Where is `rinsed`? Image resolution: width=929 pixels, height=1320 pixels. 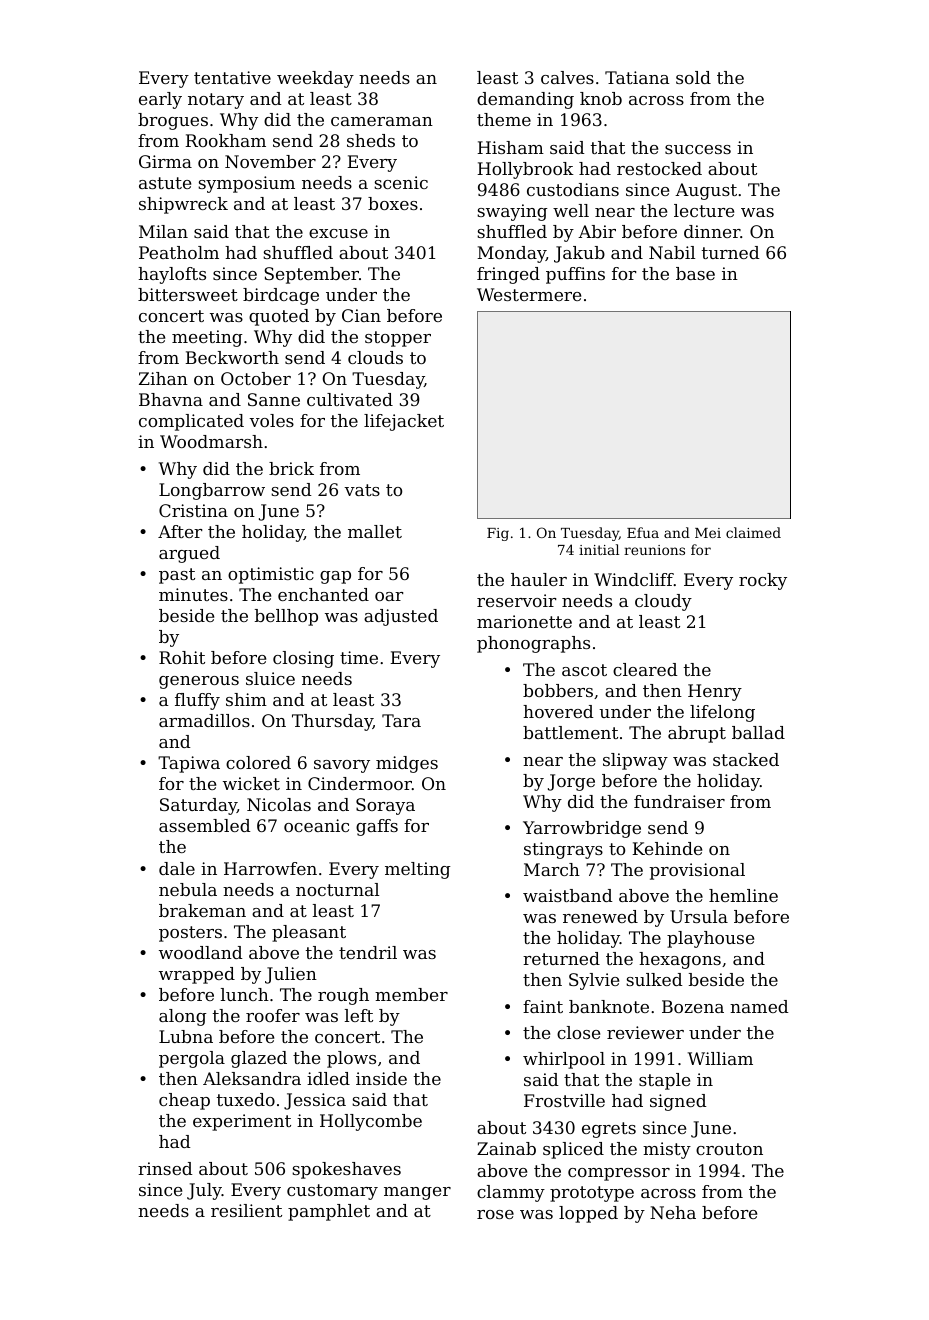 rinsed is located at coordinates (165, 1168).
